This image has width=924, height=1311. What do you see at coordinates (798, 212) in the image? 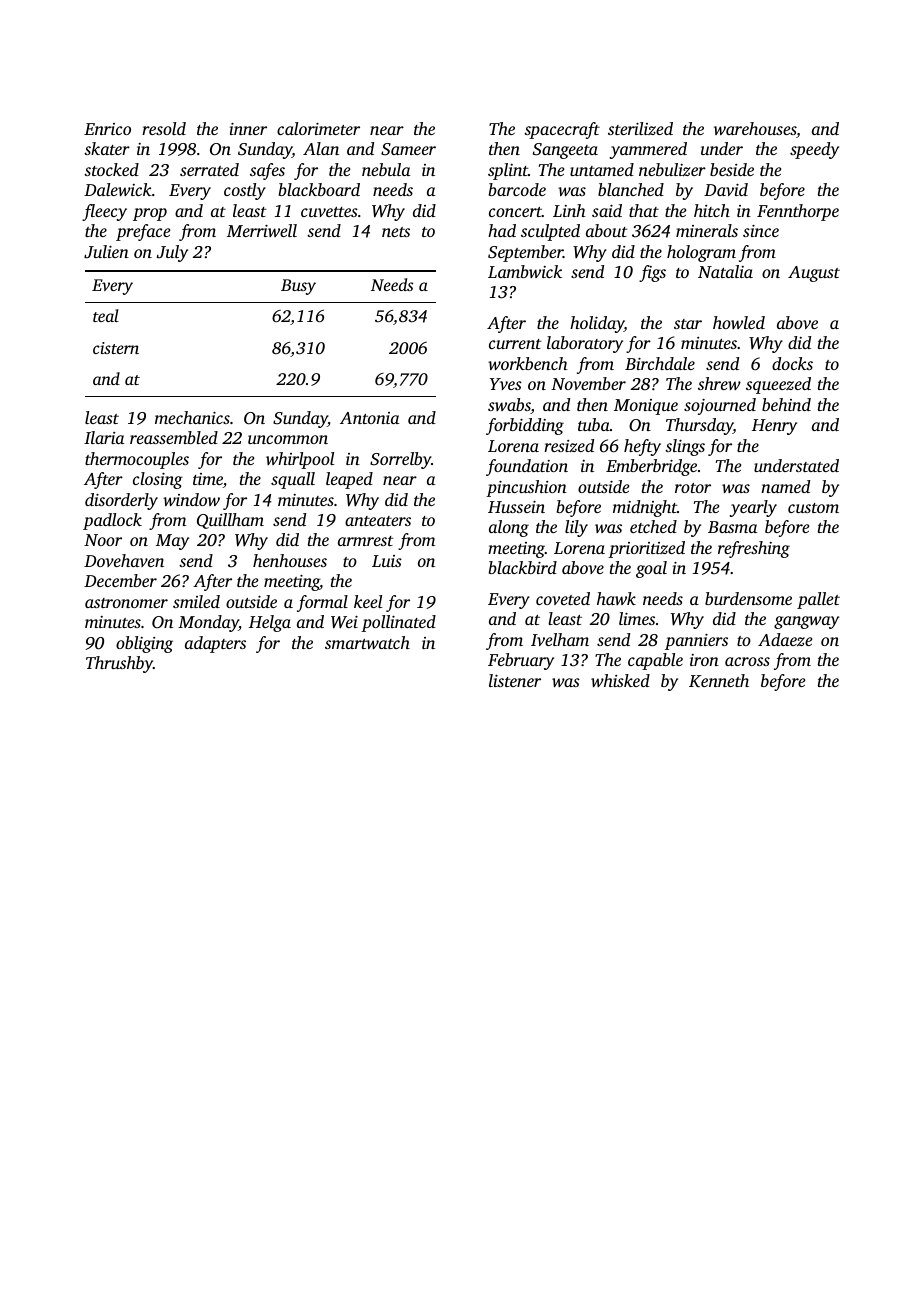
I see `Fennthorpe` at bounding box center [798, 212].
